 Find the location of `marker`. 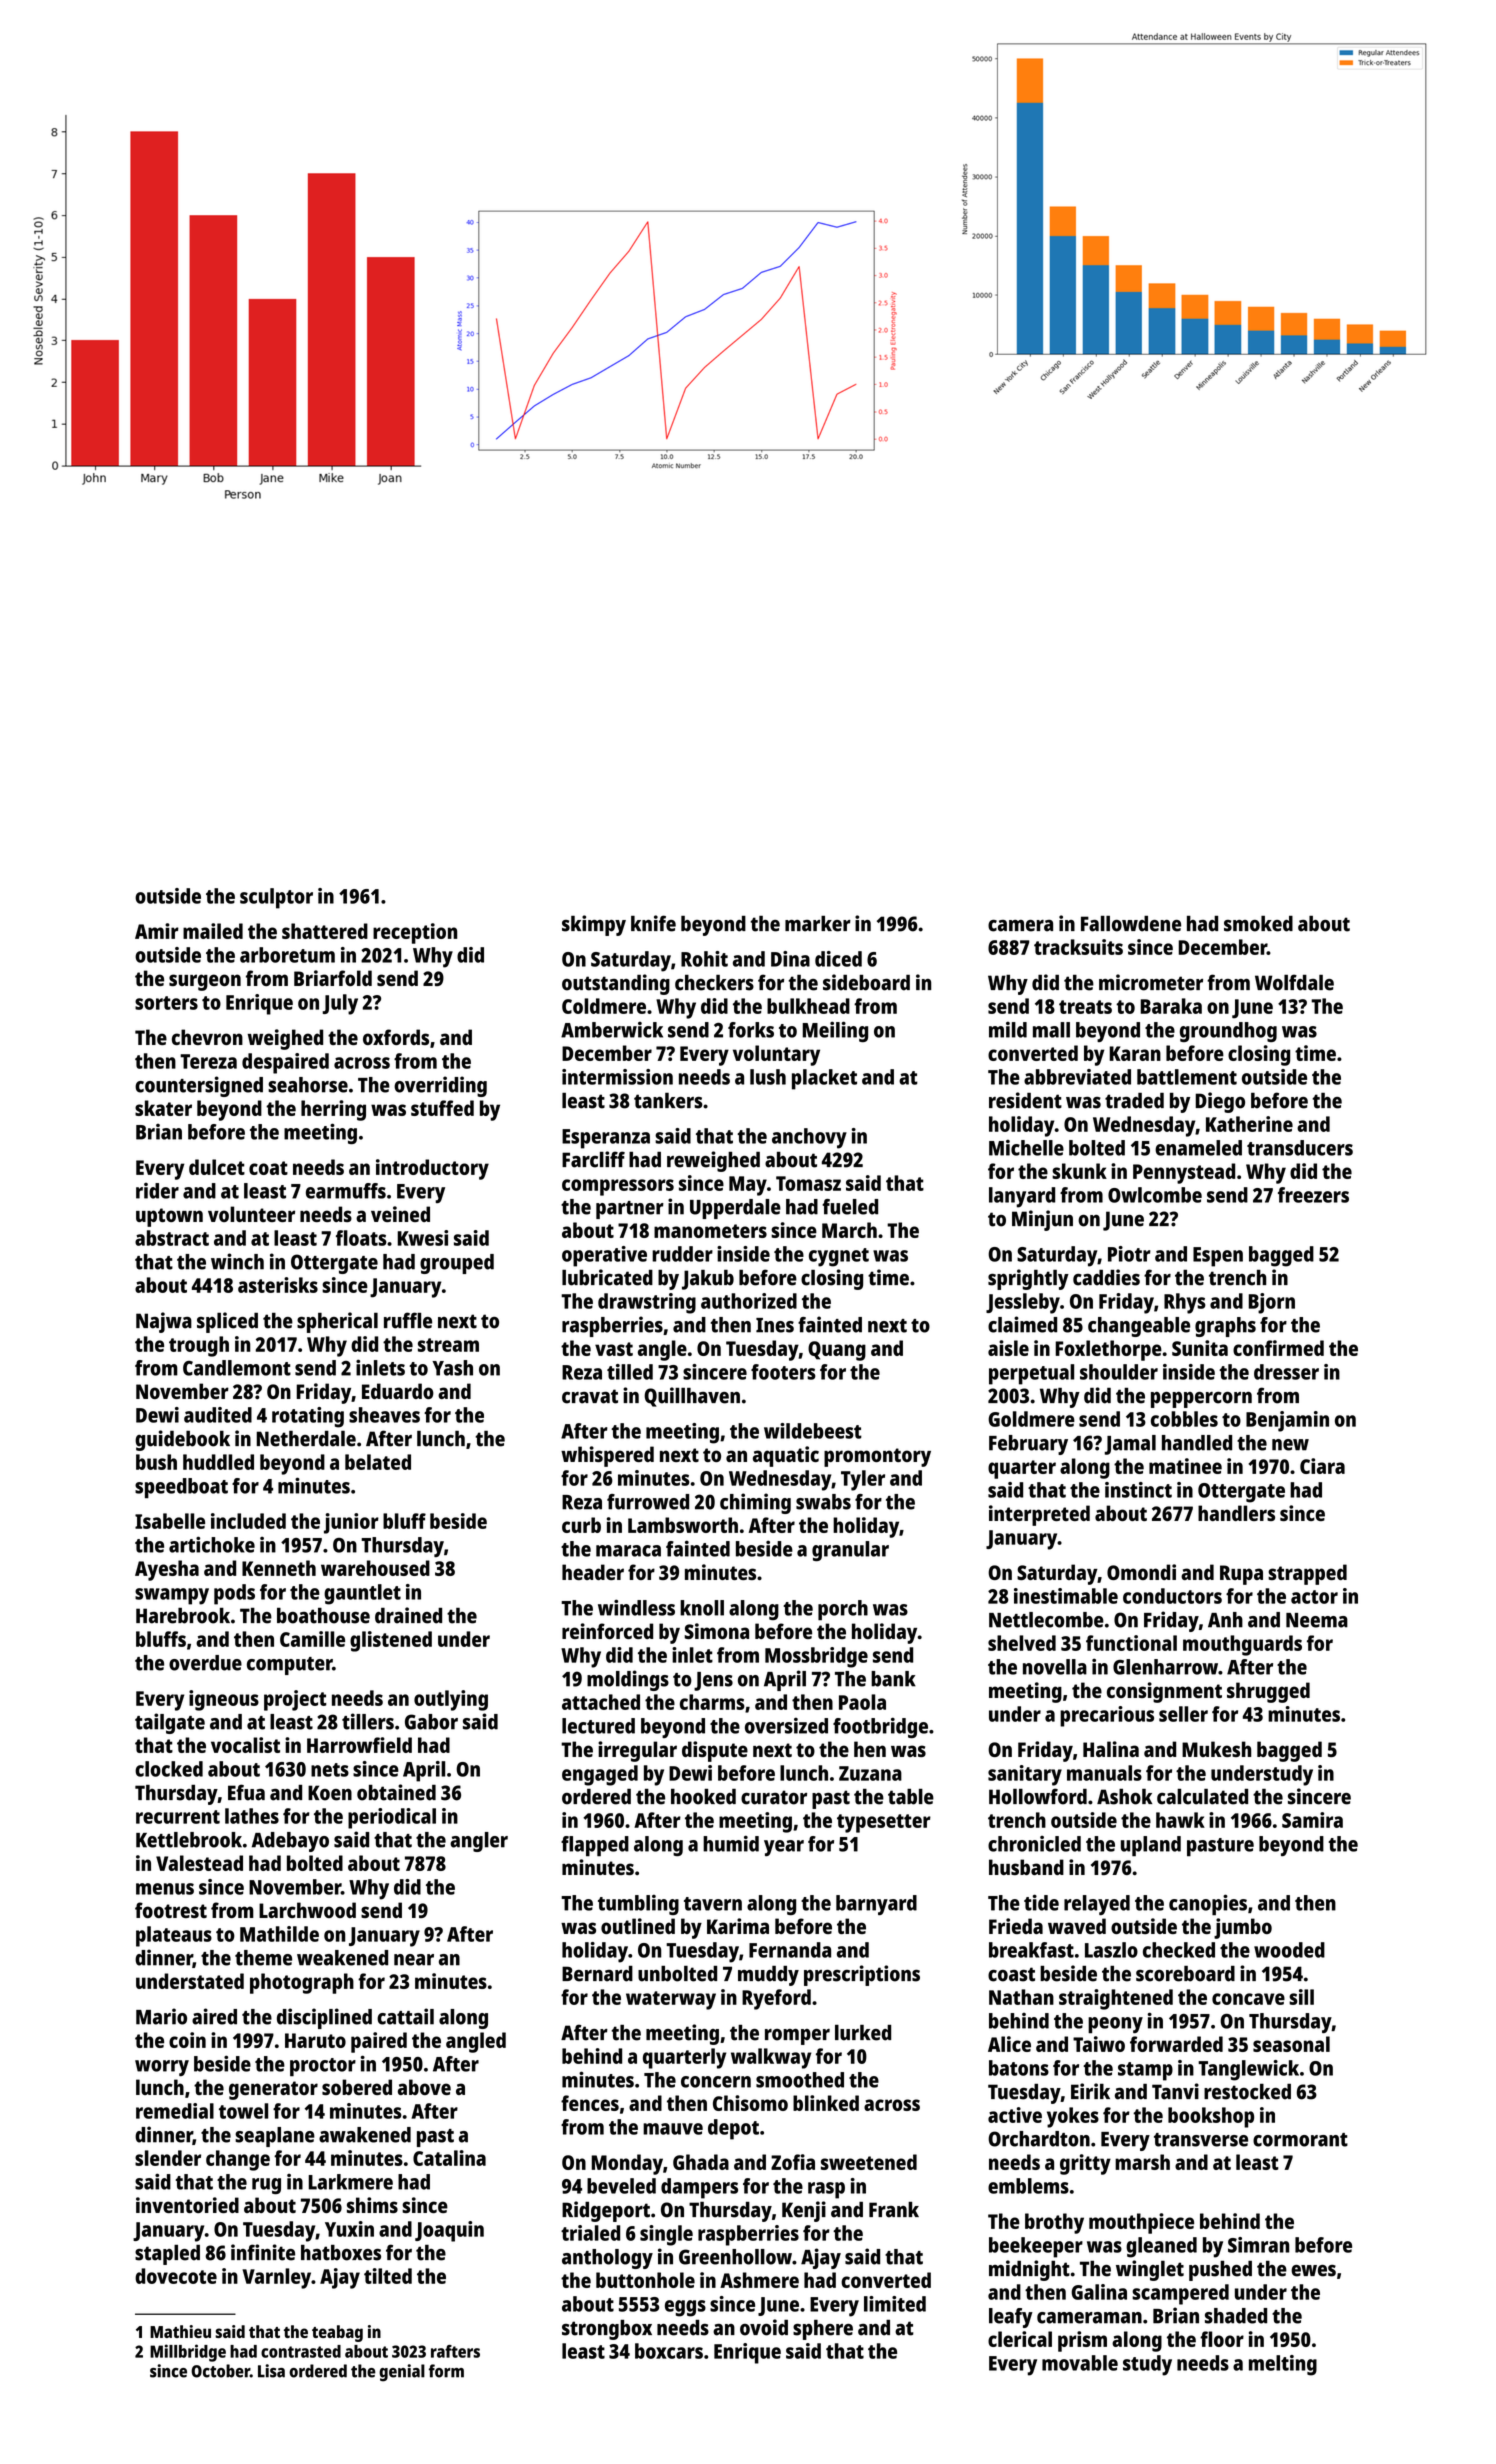

marker is located at coordinates (818, 924).
